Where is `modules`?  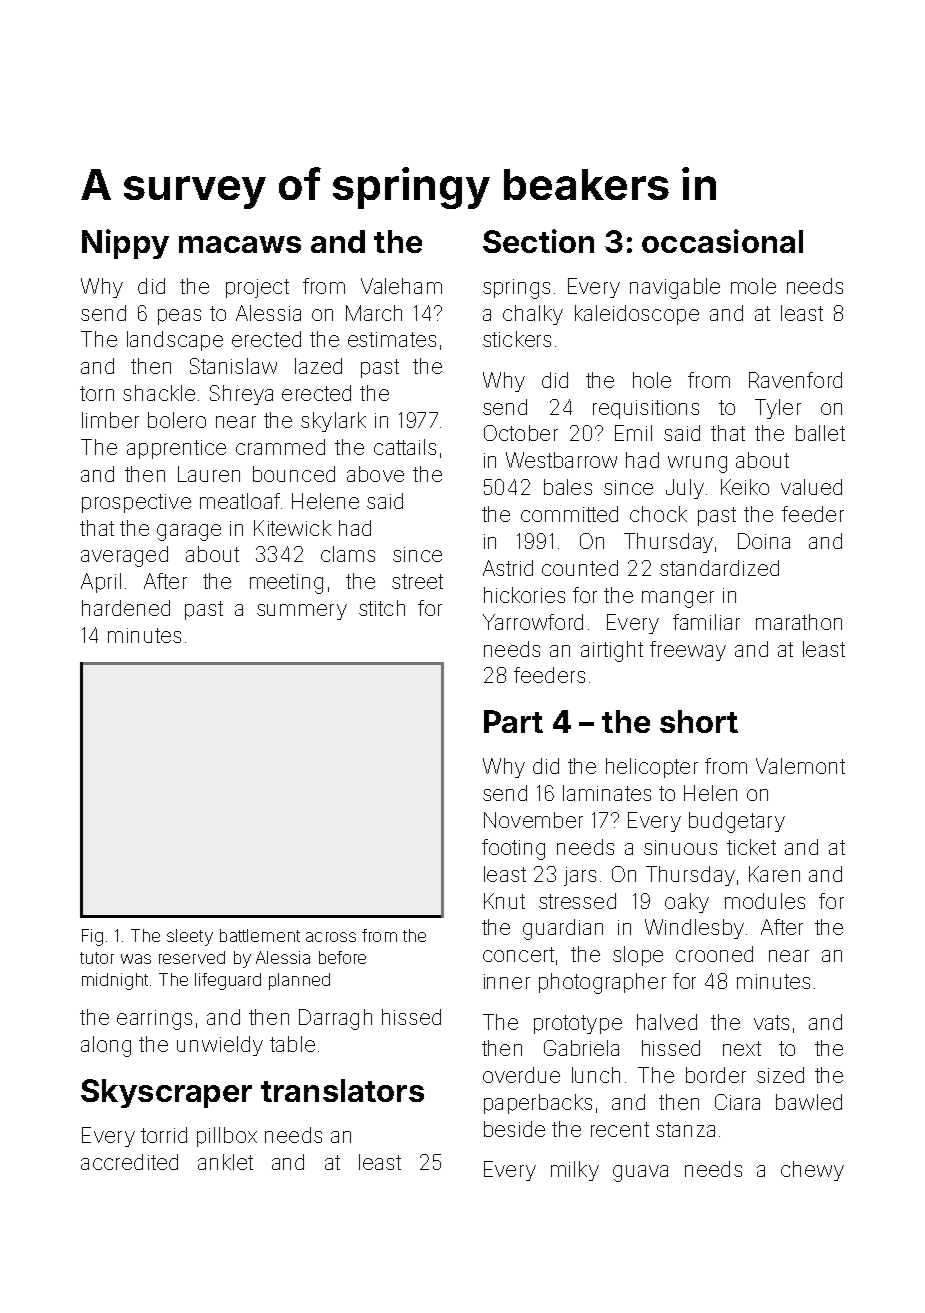 modules is located at coordinates (765, 901).
